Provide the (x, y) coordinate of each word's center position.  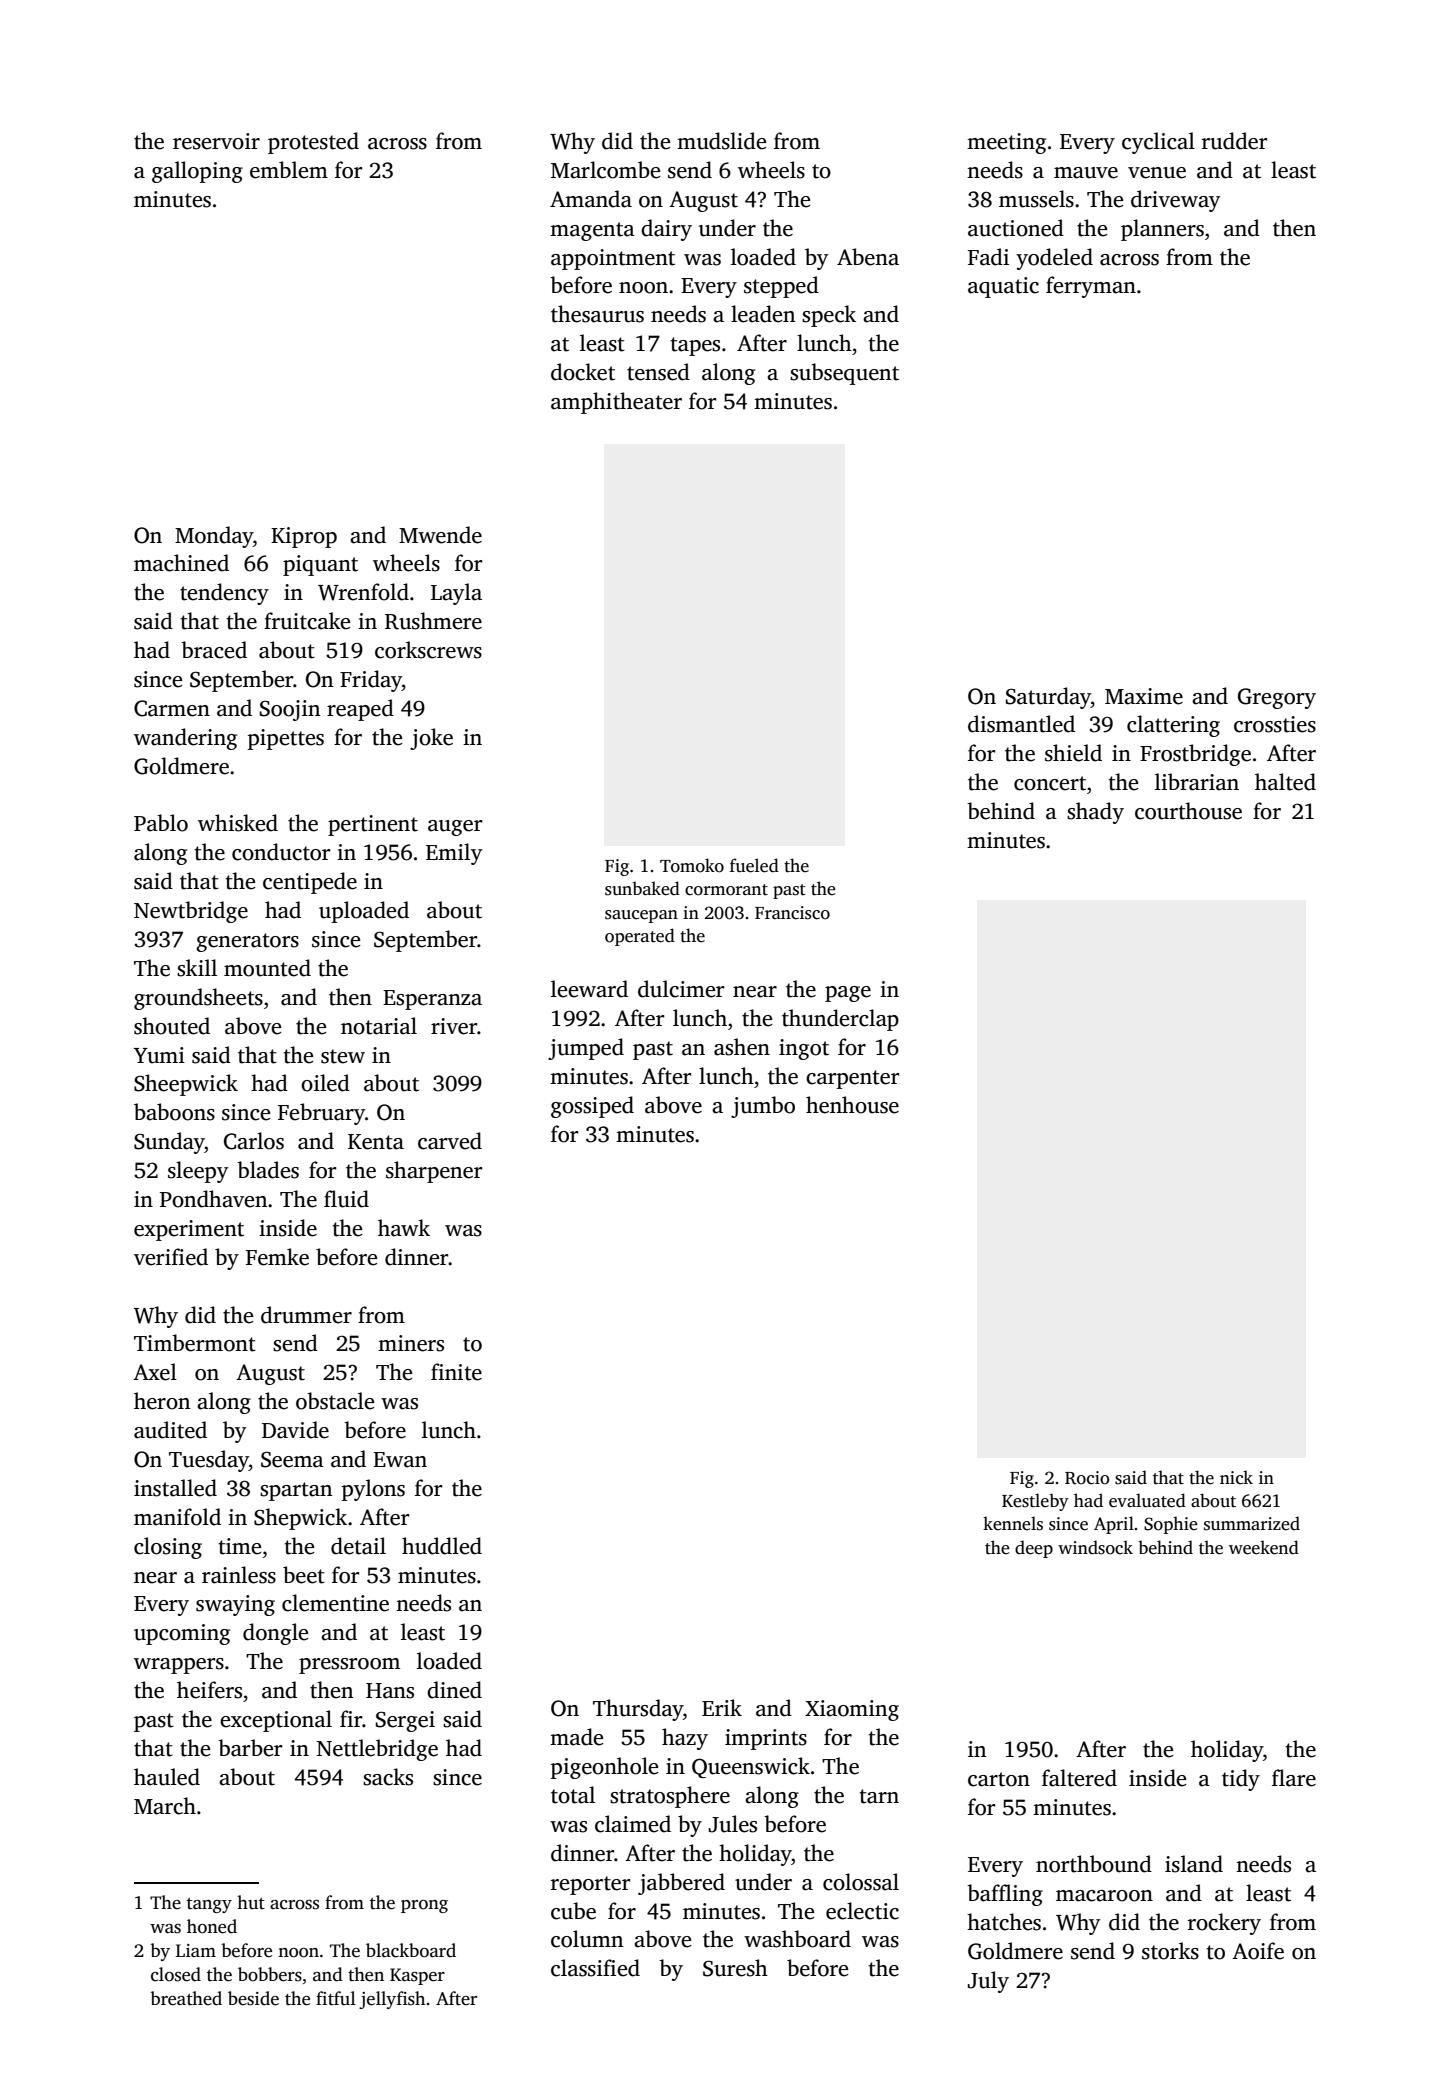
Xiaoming (852, 1710)
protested (313, 143)
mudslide (721, 141)
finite (456, 1372)
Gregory (1277, 698)
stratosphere (670, 1797)
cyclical (1158, 143)
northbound (1094, 1864)
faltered (1079, 1778)
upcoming (182, 1634)
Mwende (440, 535)
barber (250, 1748)
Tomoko (692, 865)
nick (1236, 1477)
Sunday (169, 1143)
